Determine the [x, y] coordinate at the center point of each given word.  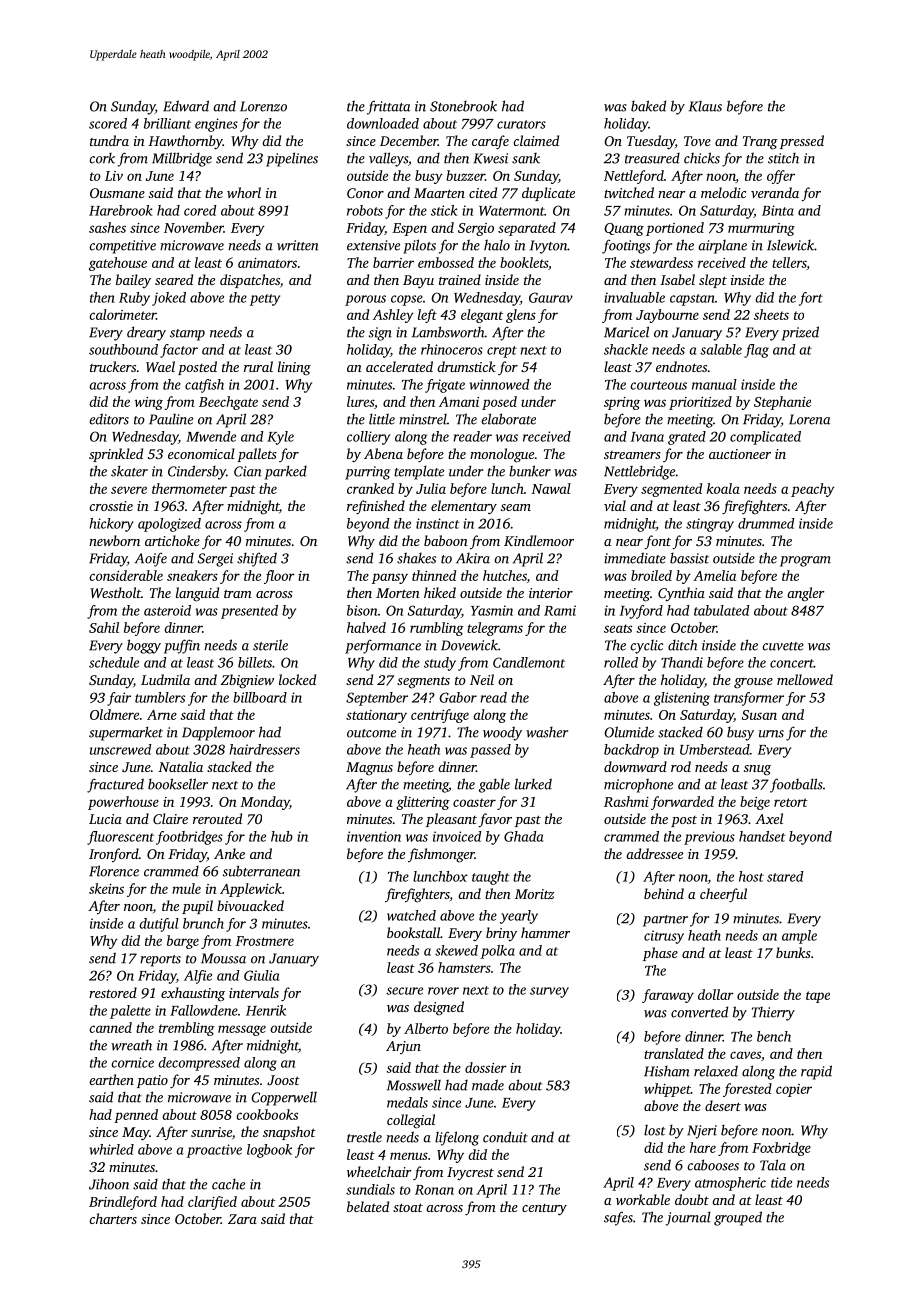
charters [113, 1218]
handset [762, 836]
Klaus [705, 106]
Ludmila [165, 679]
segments [423, 682]
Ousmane [117, 193]
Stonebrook [463, 106]
